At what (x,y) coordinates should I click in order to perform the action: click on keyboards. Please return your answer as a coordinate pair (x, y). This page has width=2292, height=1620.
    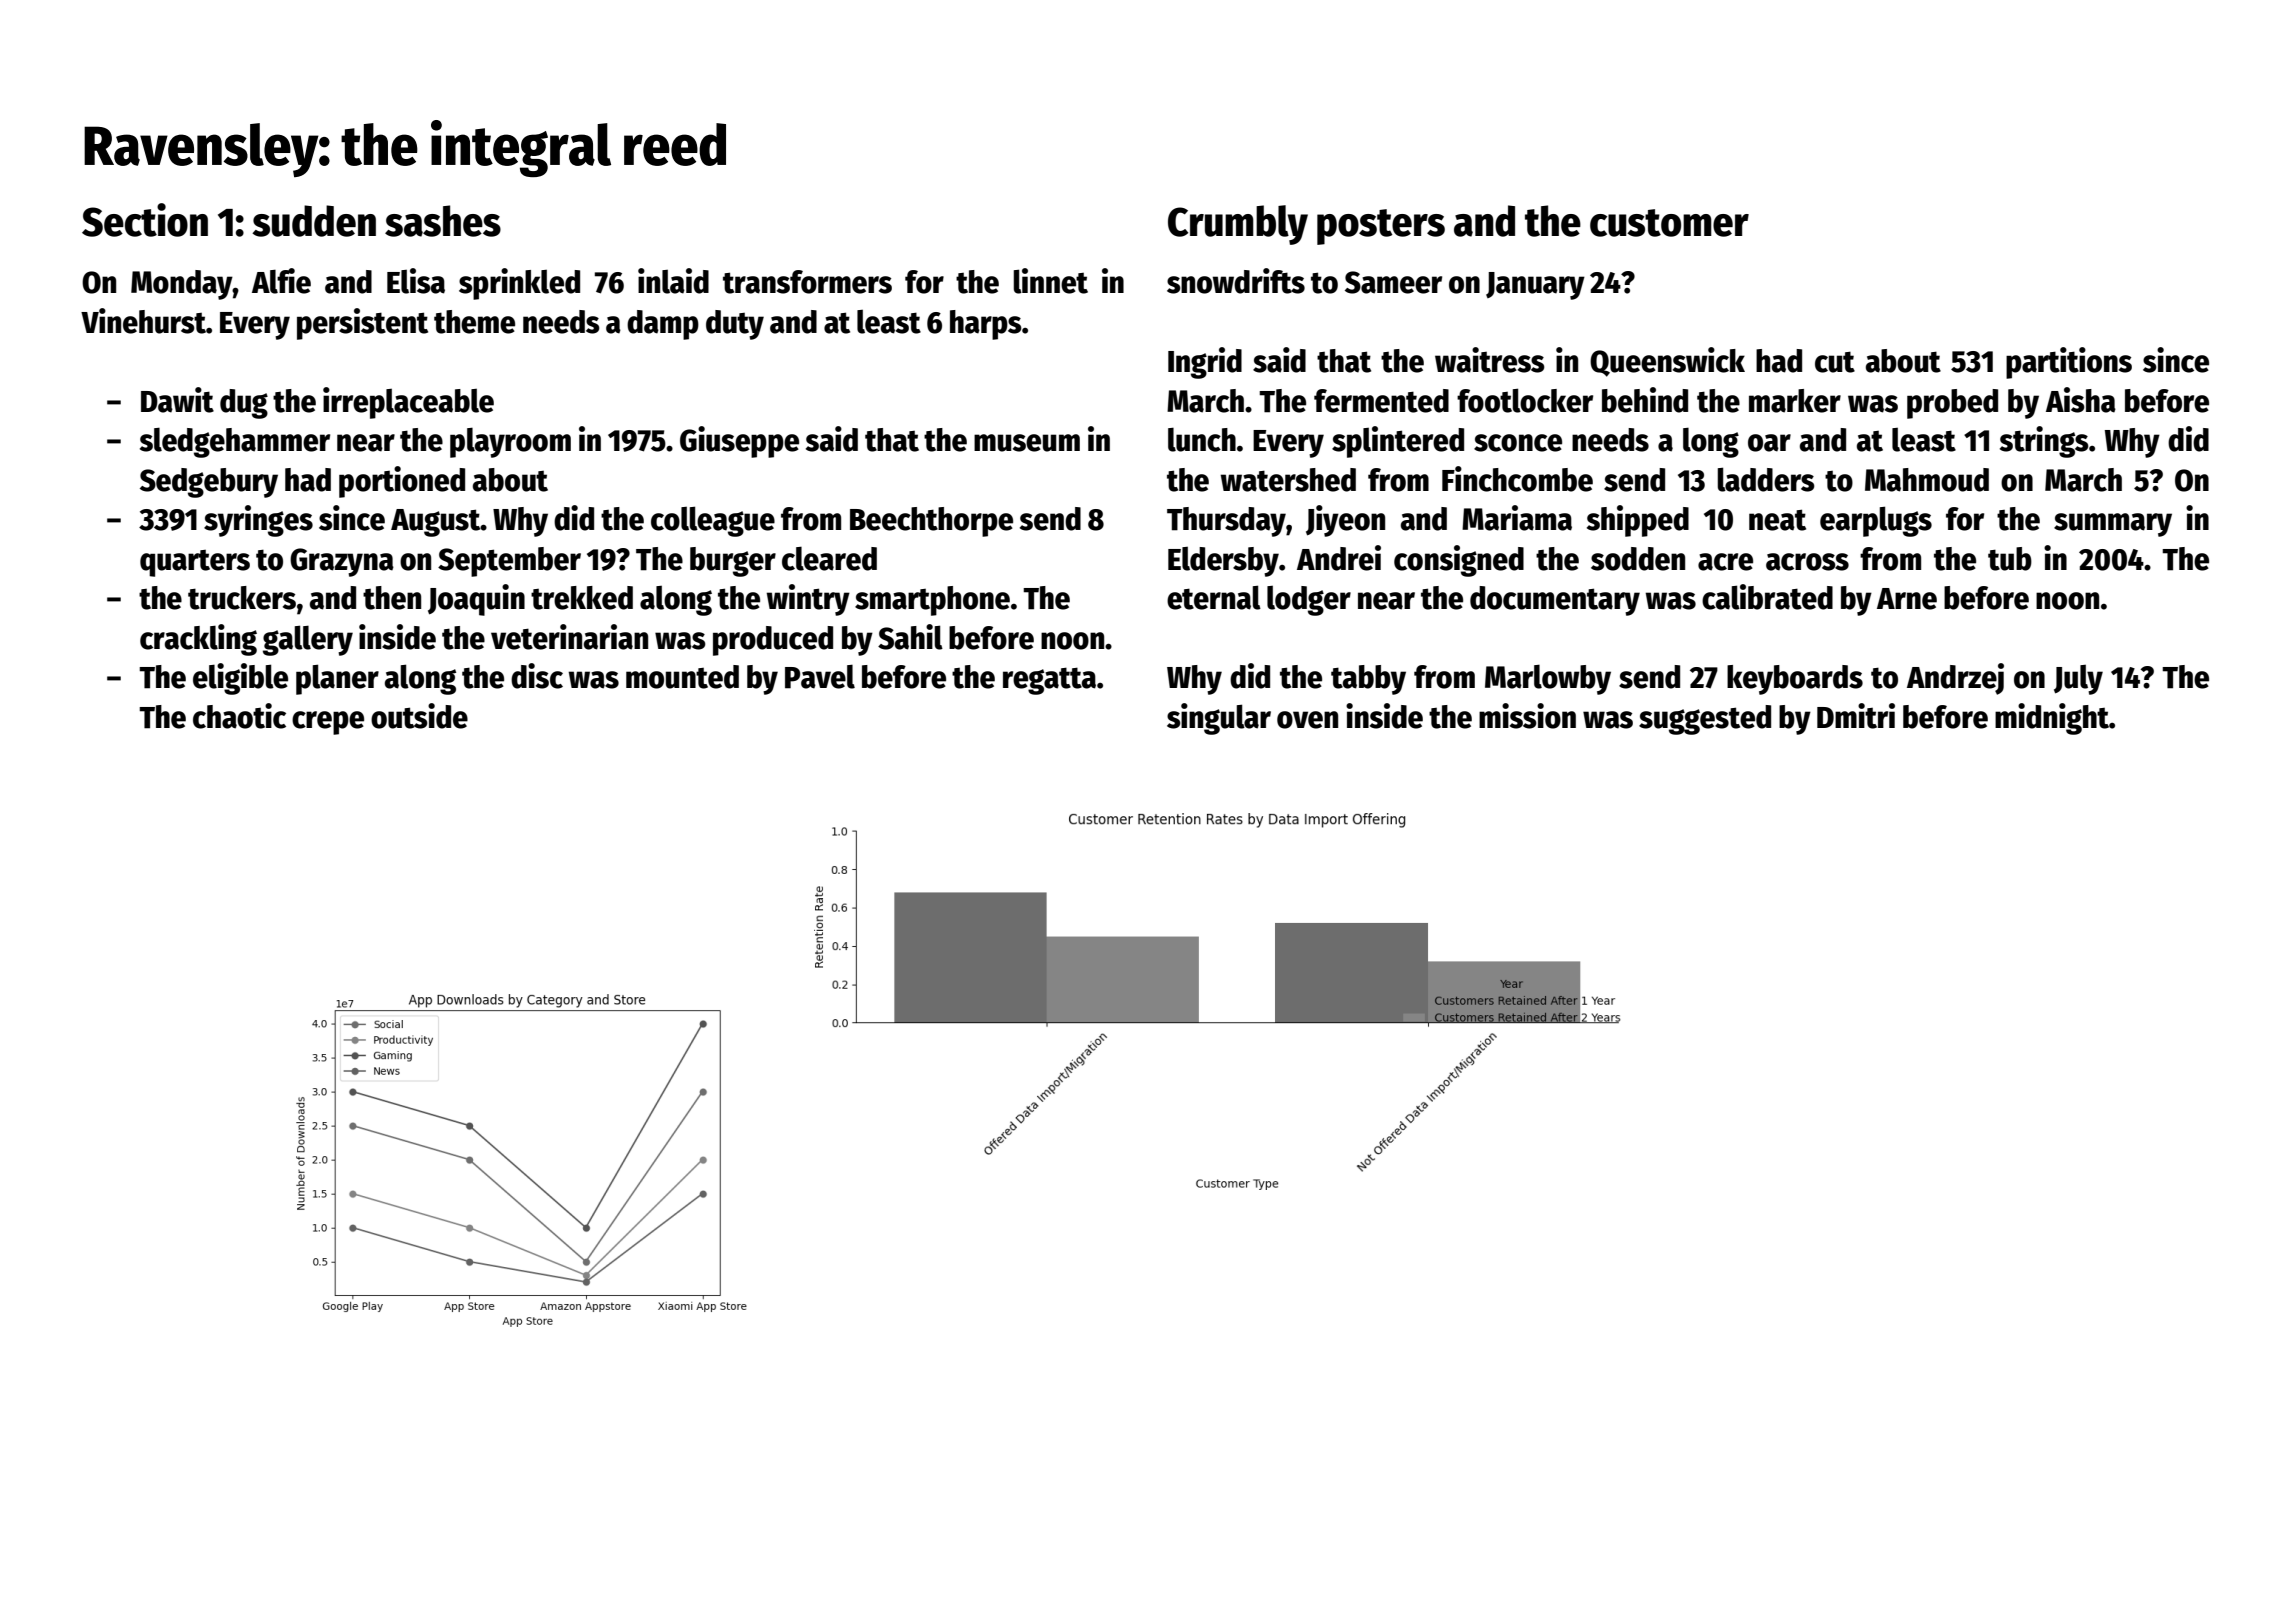
    Looking at the image, I should click on (1795, 680).
